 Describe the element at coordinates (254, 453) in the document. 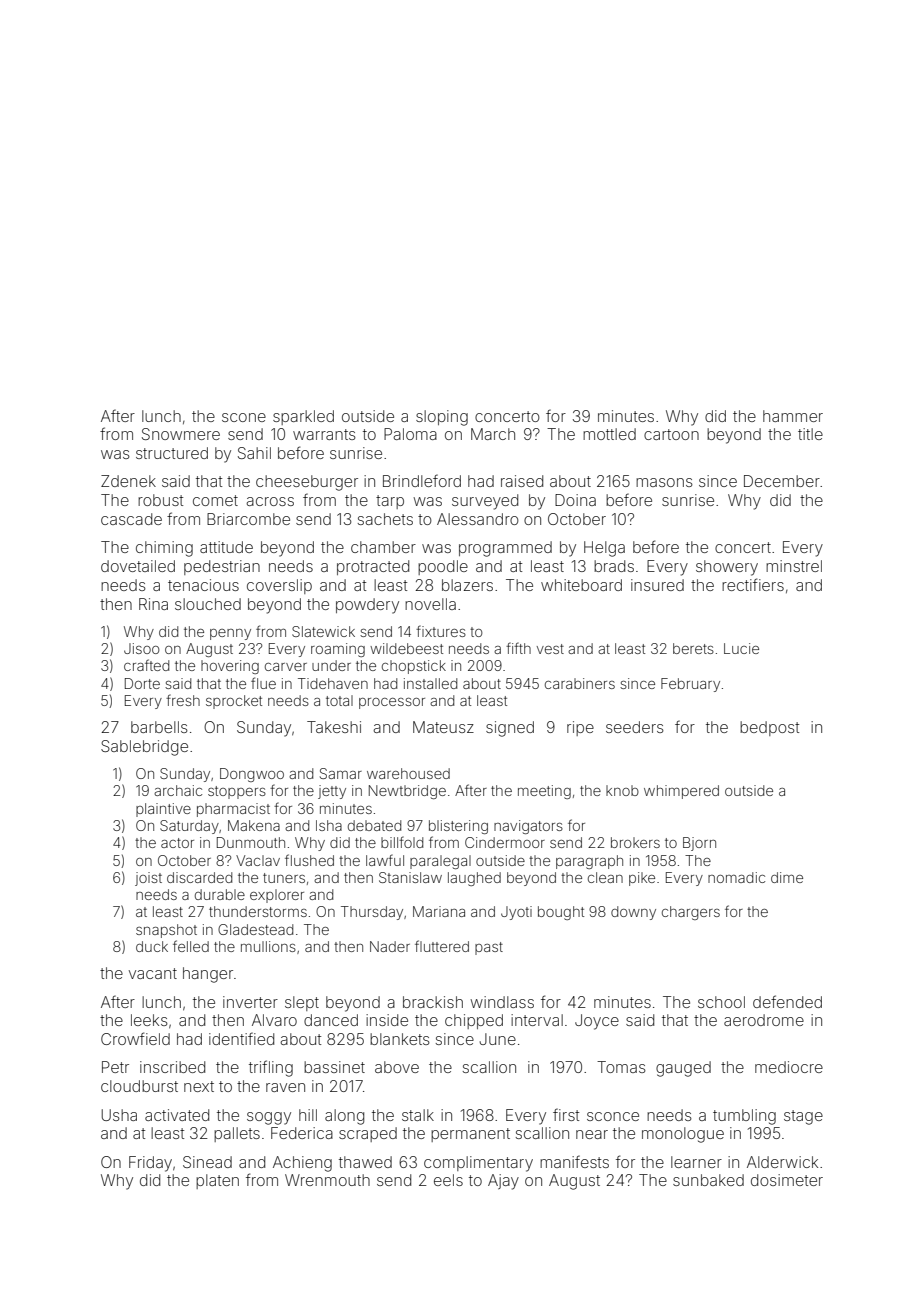

I see `Sahil` at that location.
